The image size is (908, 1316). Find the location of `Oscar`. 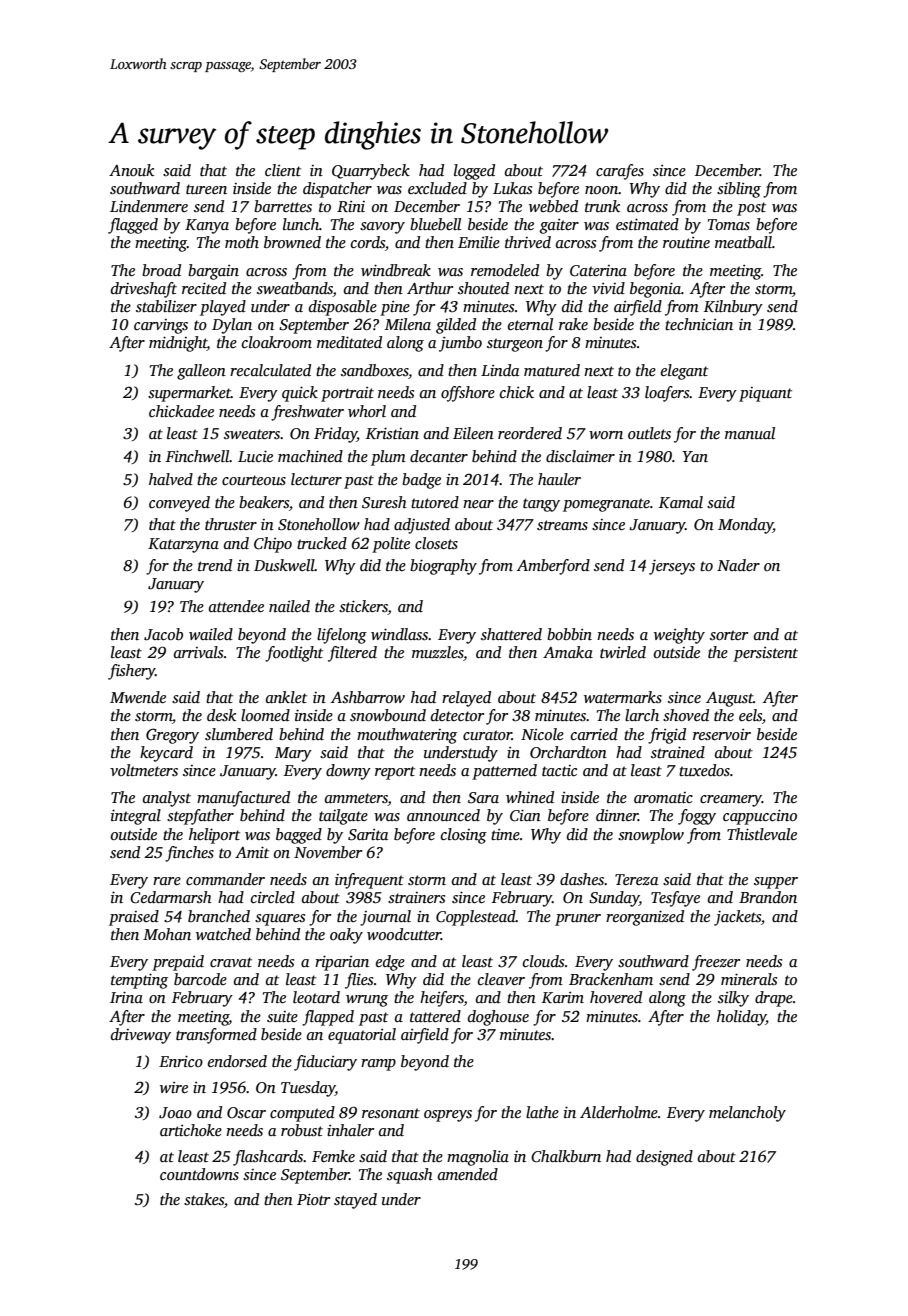

Oscar is located at coordinates (246, 1112).
